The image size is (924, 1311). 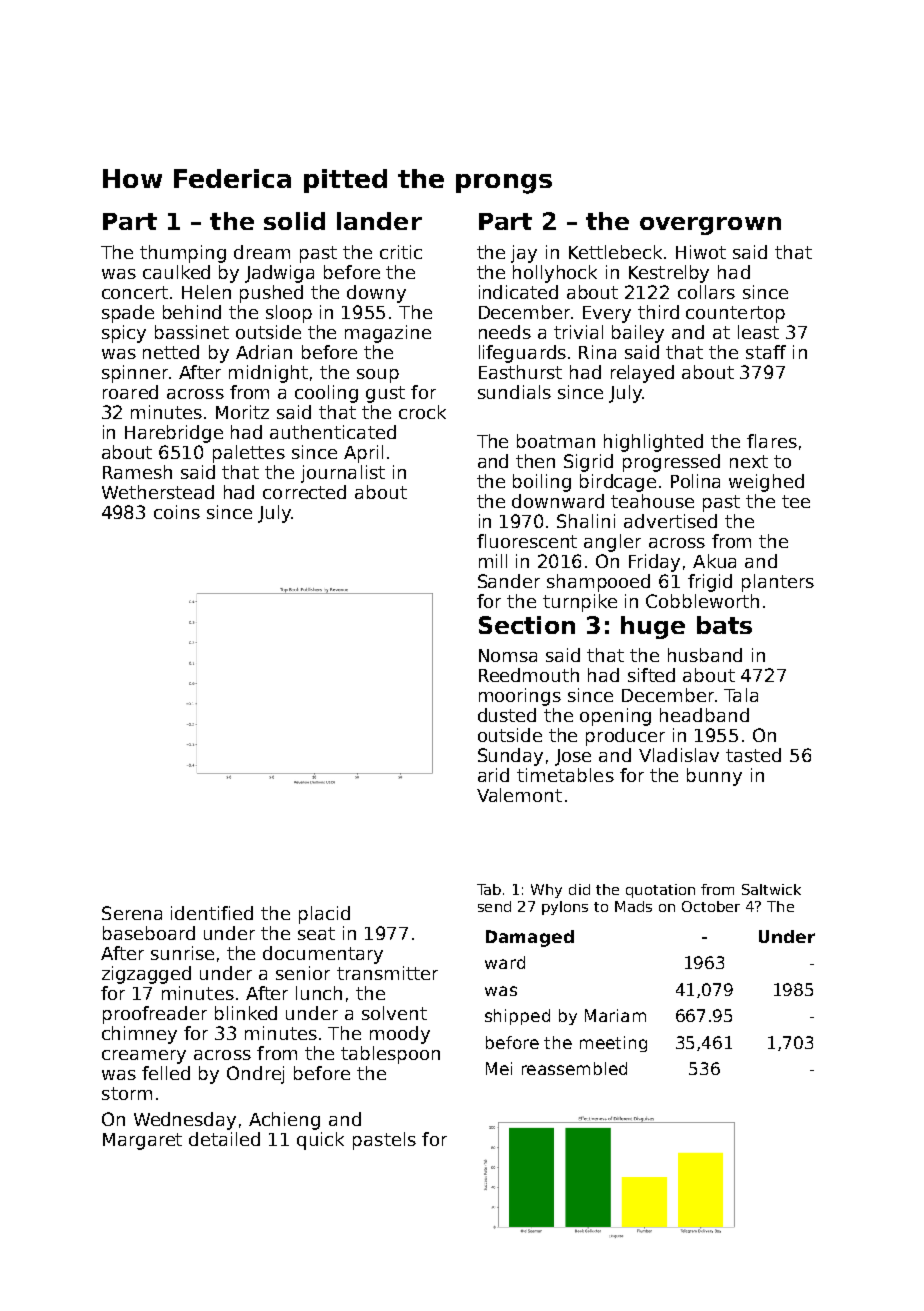 I want to click on storm, so click(x=127, y=1093).
